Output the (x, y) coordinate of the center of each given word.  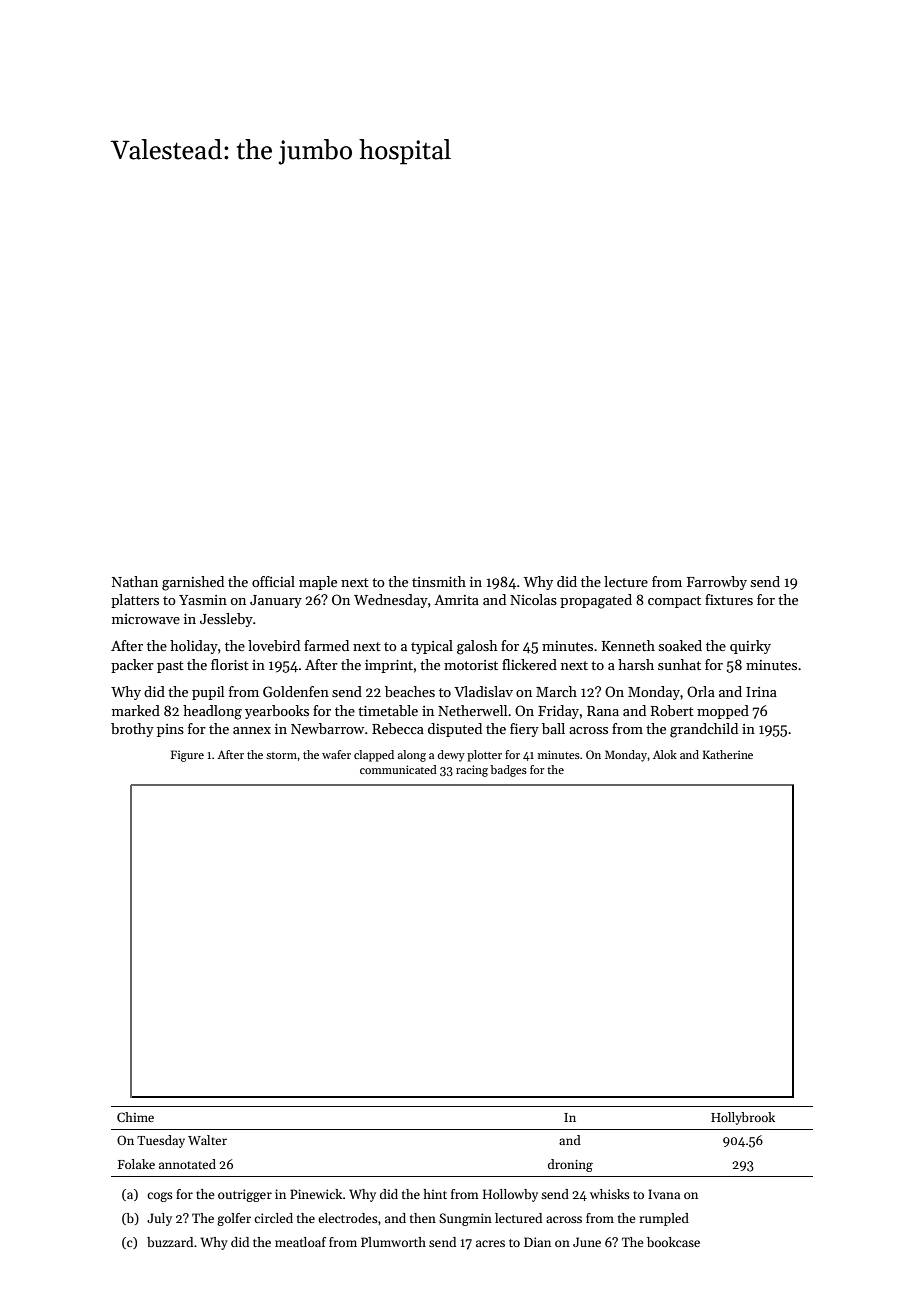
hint (435, 1194)
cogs (160, 1197)
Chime (135, 1117)
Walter (207, 1140)
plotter (484, 756)
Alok (665, 754)
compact (674, 602)
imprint (389, 666)
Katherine (728, 754)
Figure (187, 756)
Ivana (664, 1194)
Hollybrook (743, 1118)
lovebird (274, 645)
